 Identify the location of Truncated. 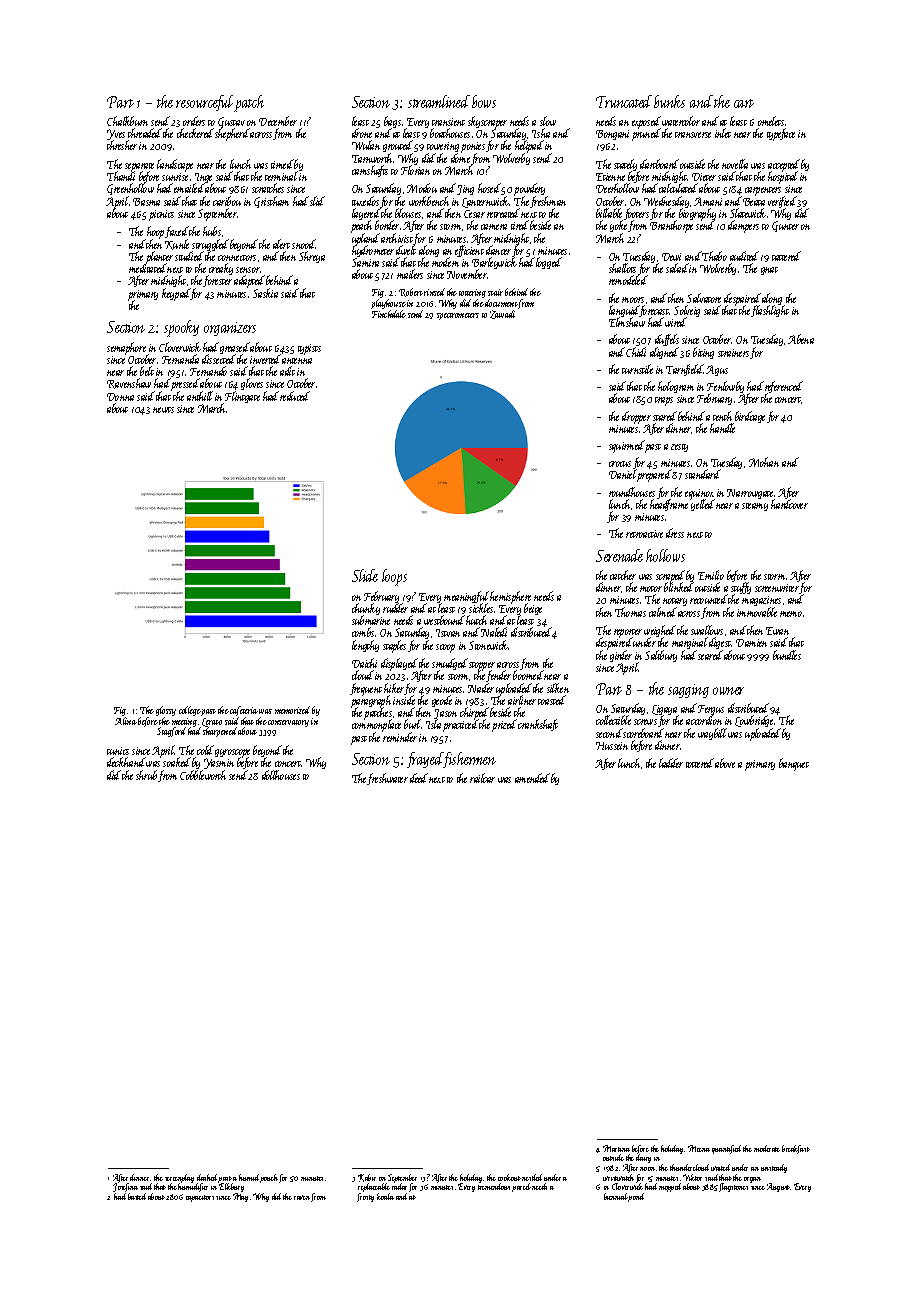
(624, 101).
